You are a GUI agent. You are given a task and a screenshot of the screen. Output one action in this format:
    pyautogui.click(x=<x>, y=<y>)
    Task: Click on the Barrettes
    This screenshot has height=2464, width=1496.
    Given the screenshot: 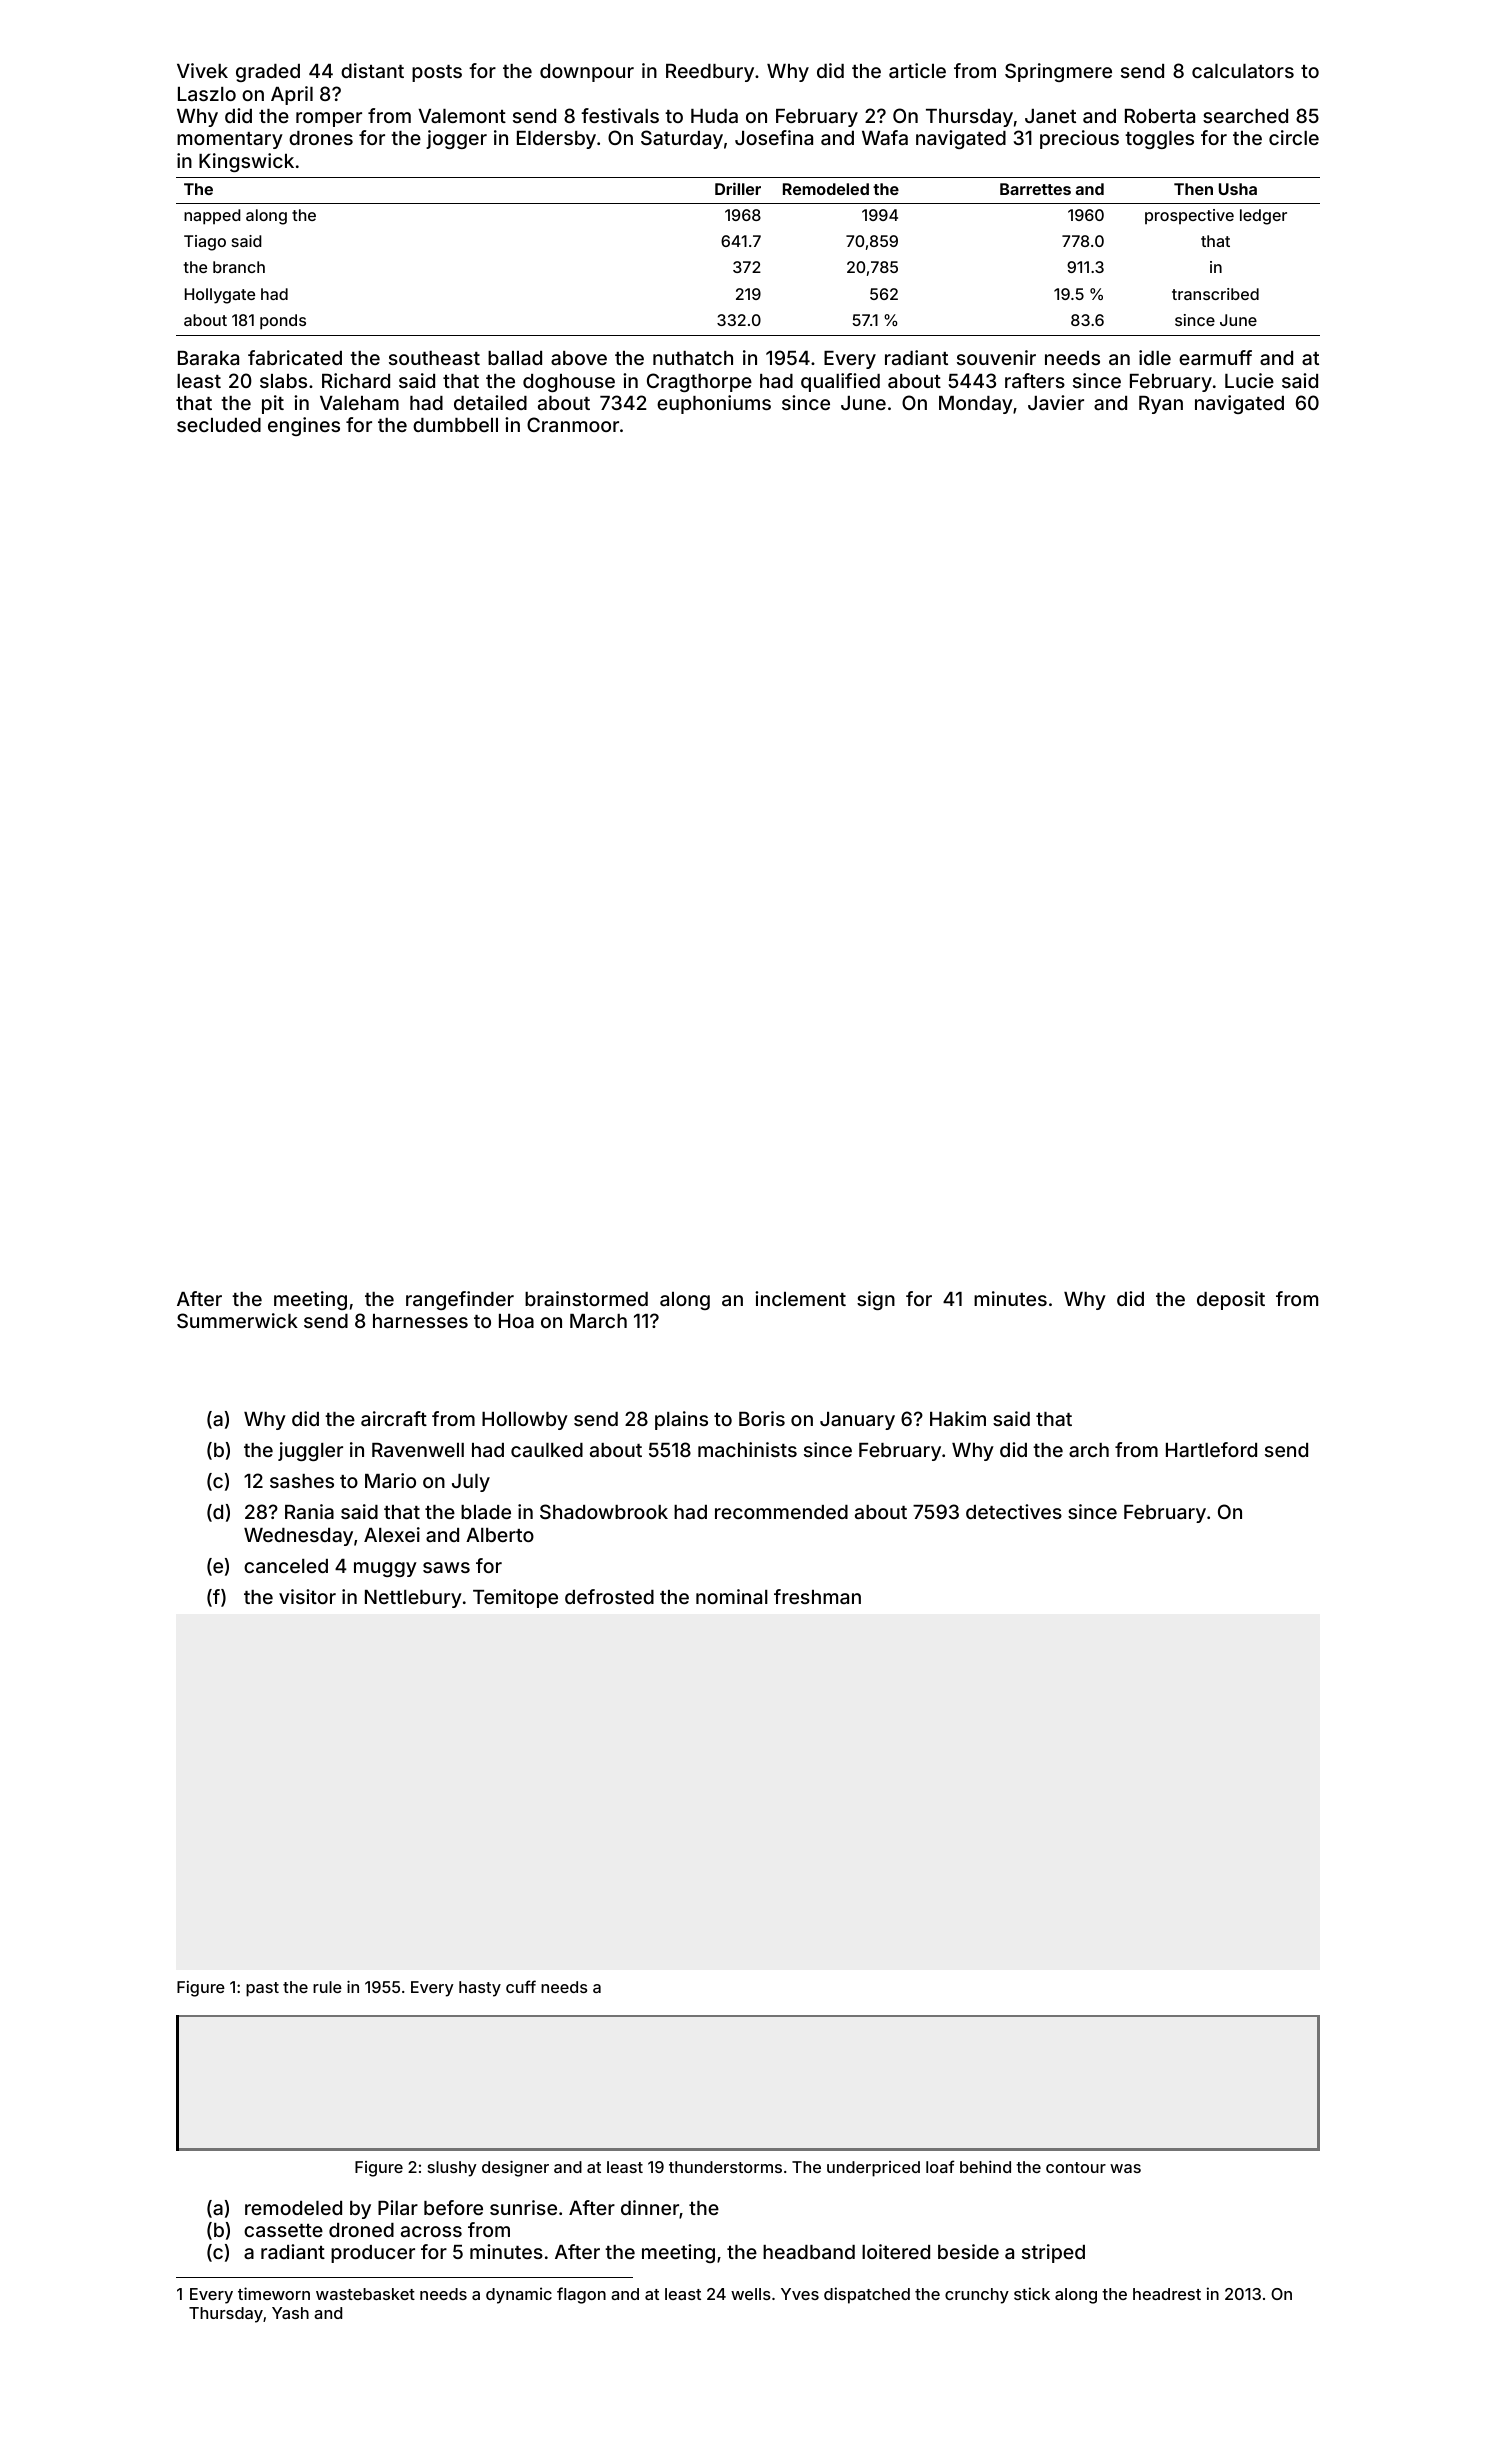 What is the action you would take?
    pyautogui.click(x=1035, y=189)
